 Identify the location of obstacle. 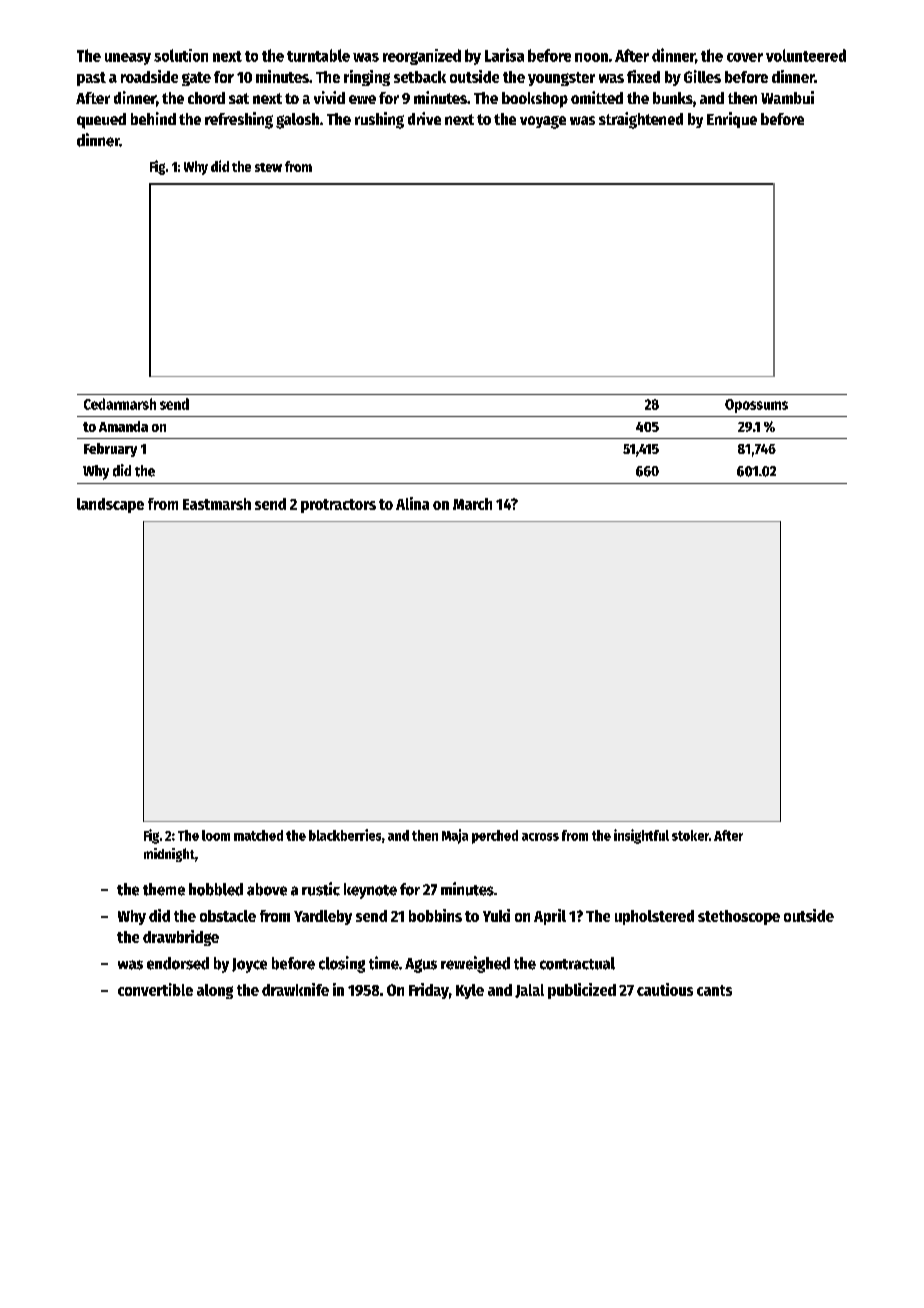
(228, 916).
